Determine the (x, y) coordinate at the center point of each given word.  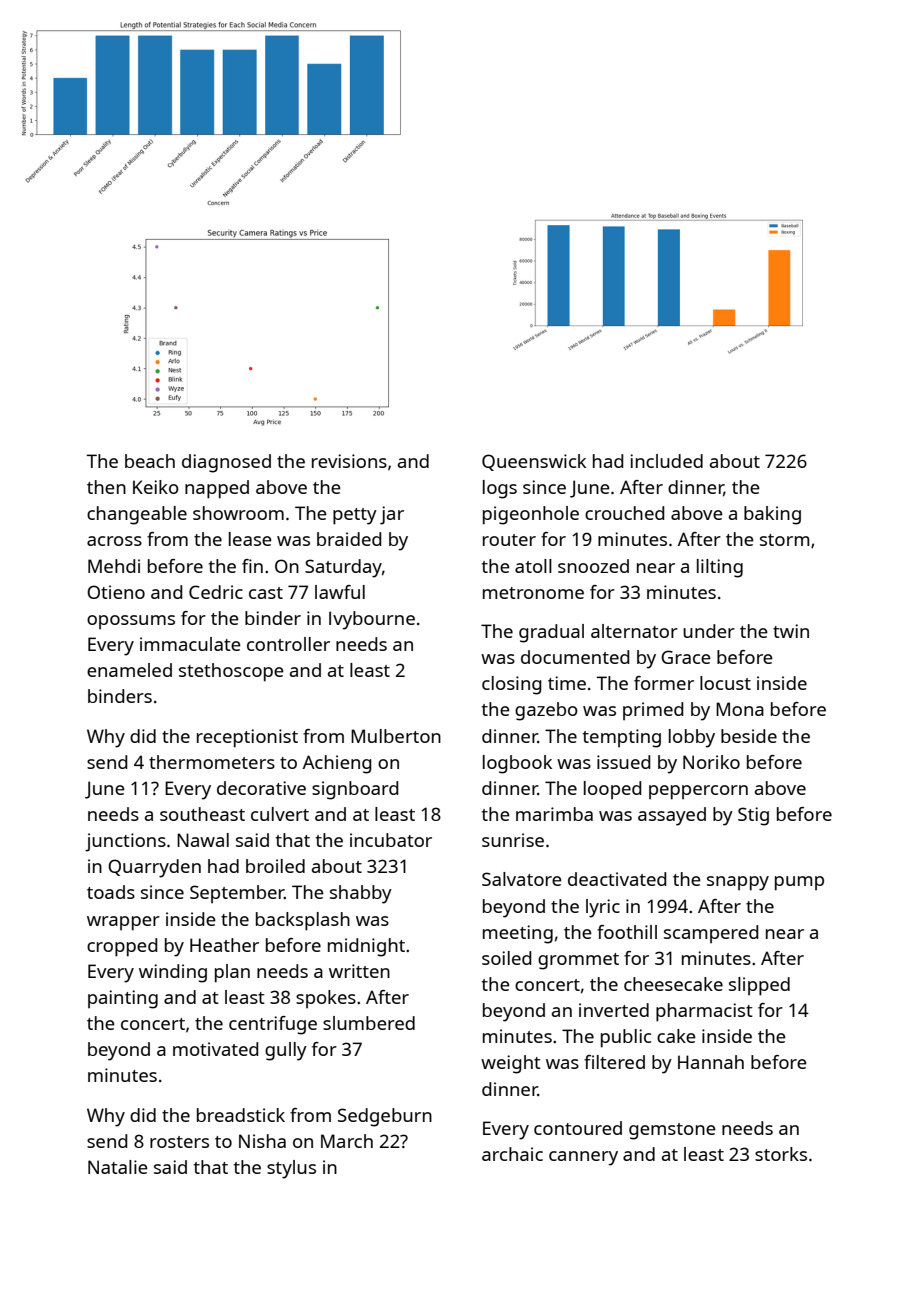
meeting (518, 934)
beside (749, 736)
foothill (627, 932)
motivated (215, 1049)
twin (791, 631)
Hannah (711, 1062)
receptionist (247, 738)
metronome (533, 593)
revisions (349, 461)
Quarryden (154, 868)
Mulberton (396, 736)
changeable (137, 515)
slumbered (369, 1023)
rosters (179, 1142)
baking (772, 515)
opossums (131, 622)
